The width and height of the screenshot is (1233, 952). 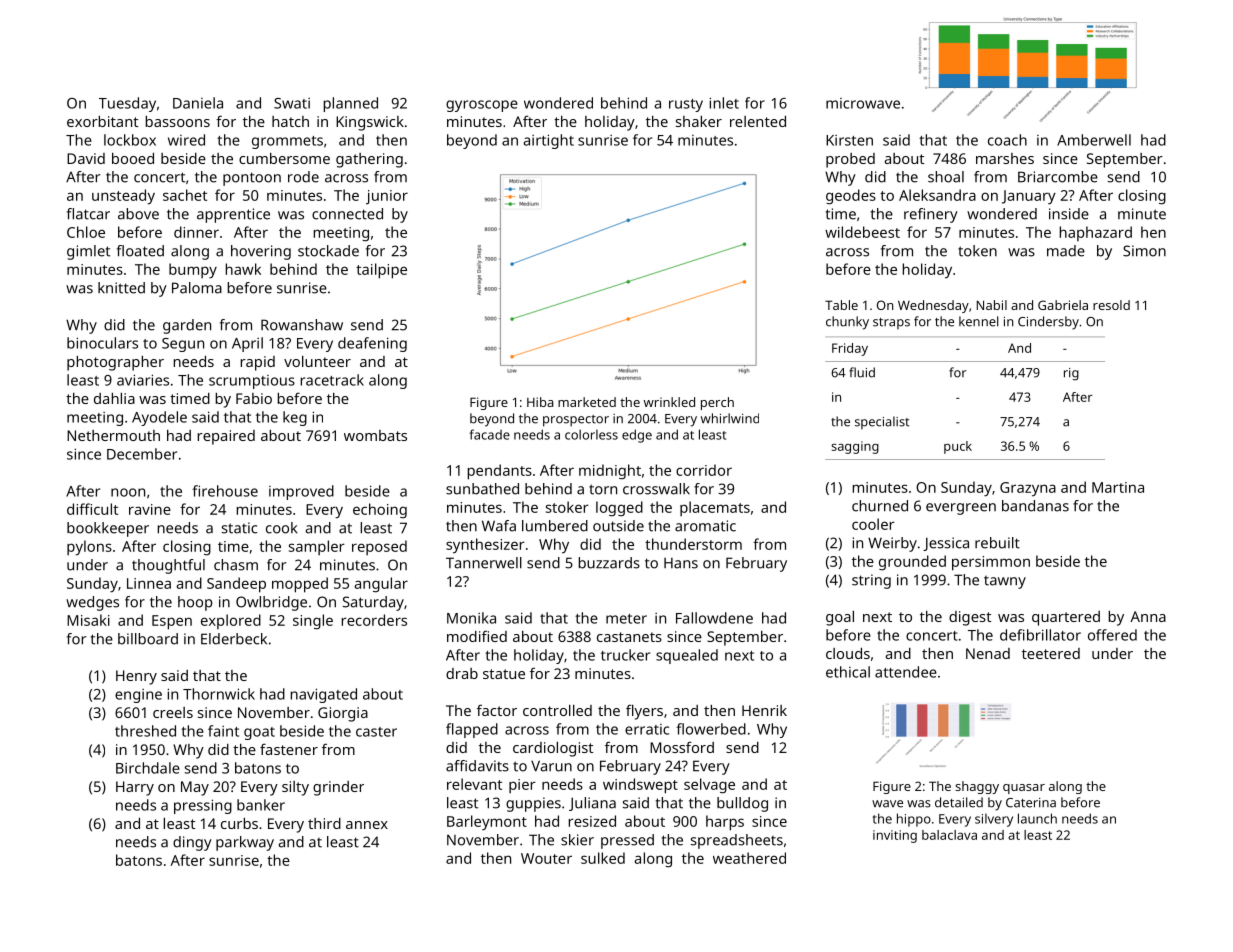 What do you see at coordinates (313, 622) in the screenshot?
I see `single` at bounding box center [313, 622].
